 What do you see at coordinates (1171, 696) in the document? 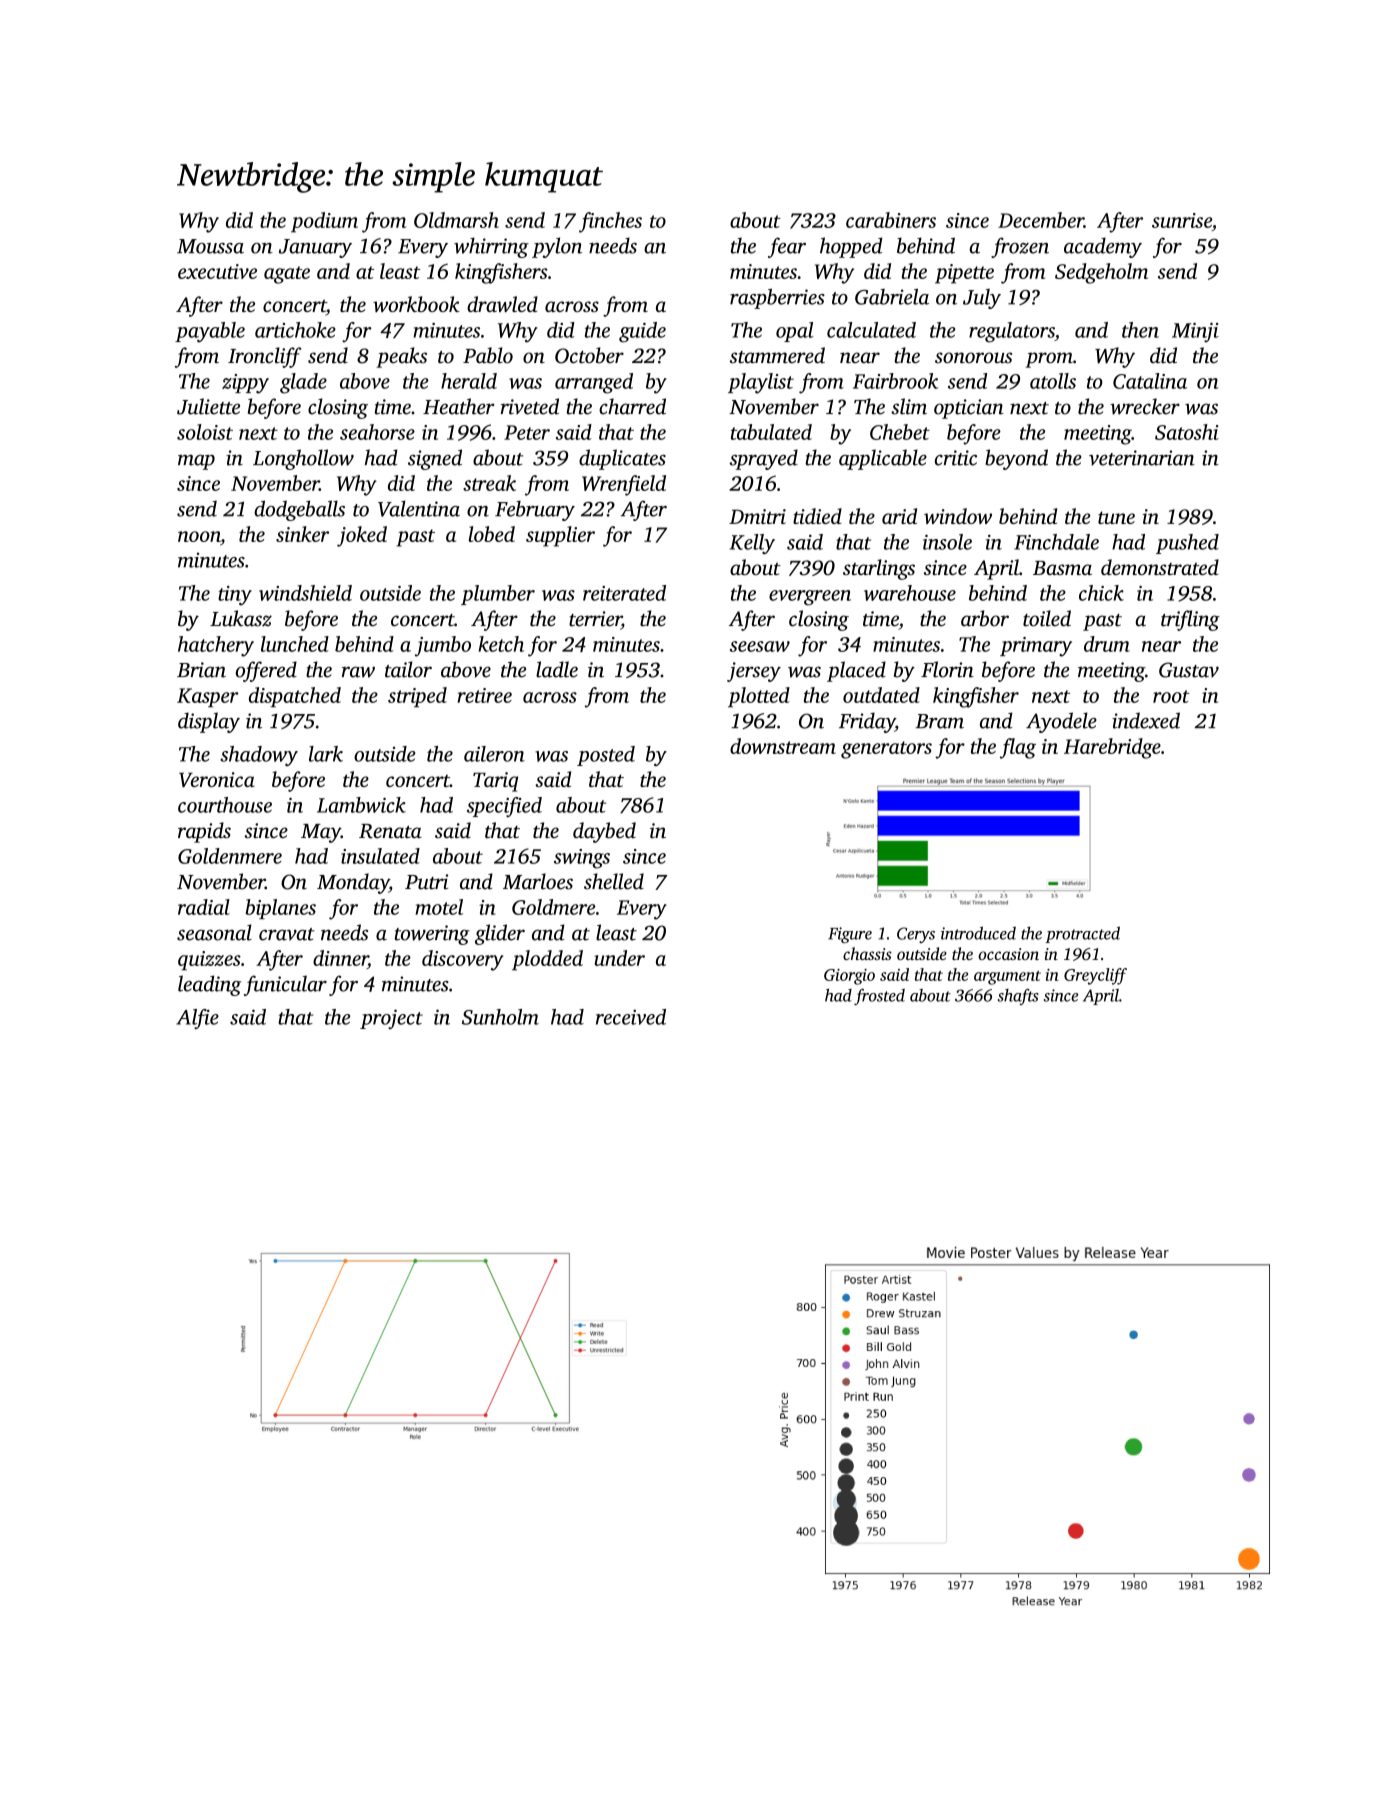
I see `root` at bounding box center [1171, 696].
